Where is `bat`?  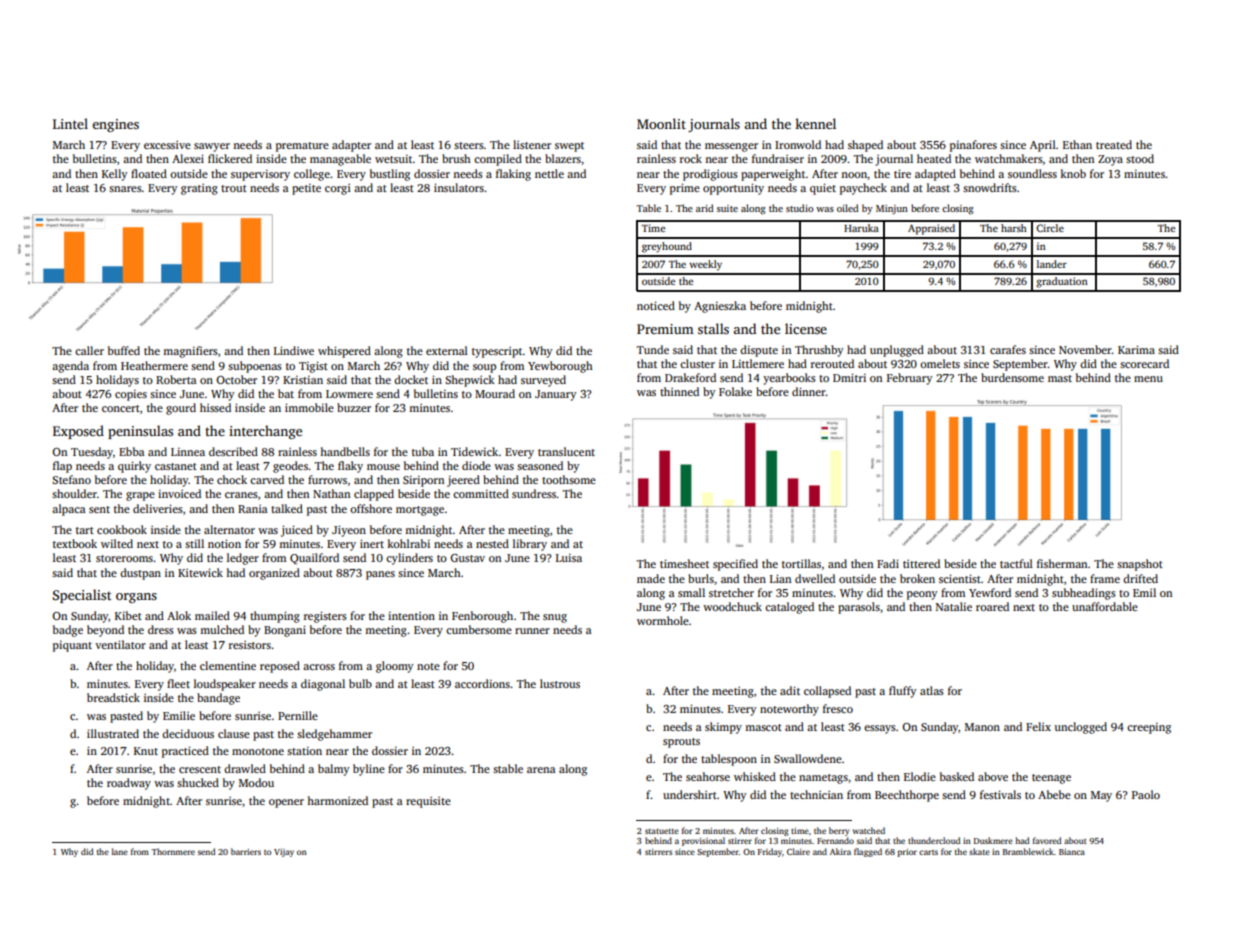
bat is located at coordinates (286, 393).
